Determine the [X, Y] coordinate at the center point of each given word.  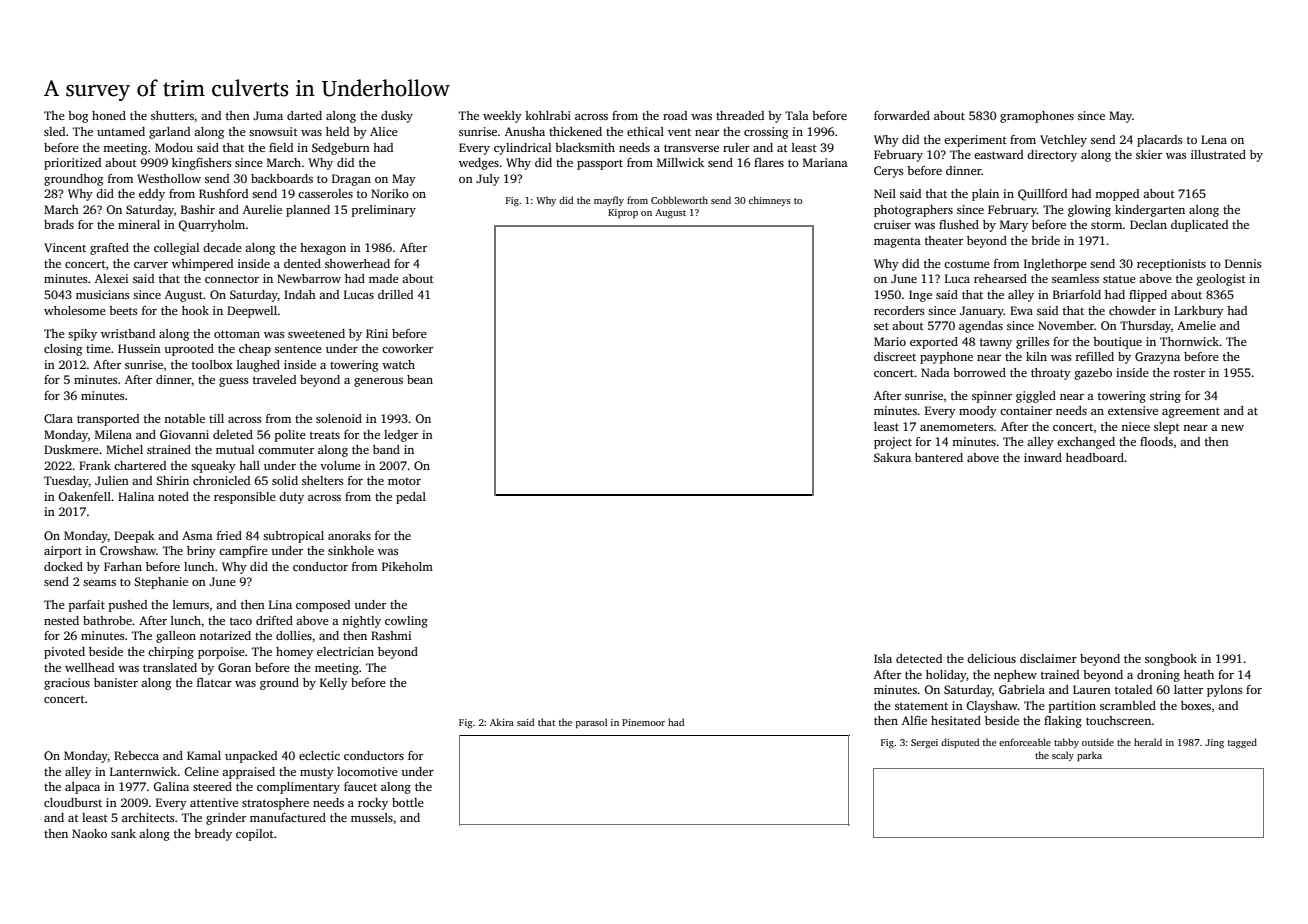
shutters [172, 115]
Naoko [89, 833]
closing [63, 350]
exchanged [1086, 443]
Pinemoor [643, 722]
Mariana [825, 162]
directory [1052, 156]
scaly [1063, 756]
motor [404, 481]
